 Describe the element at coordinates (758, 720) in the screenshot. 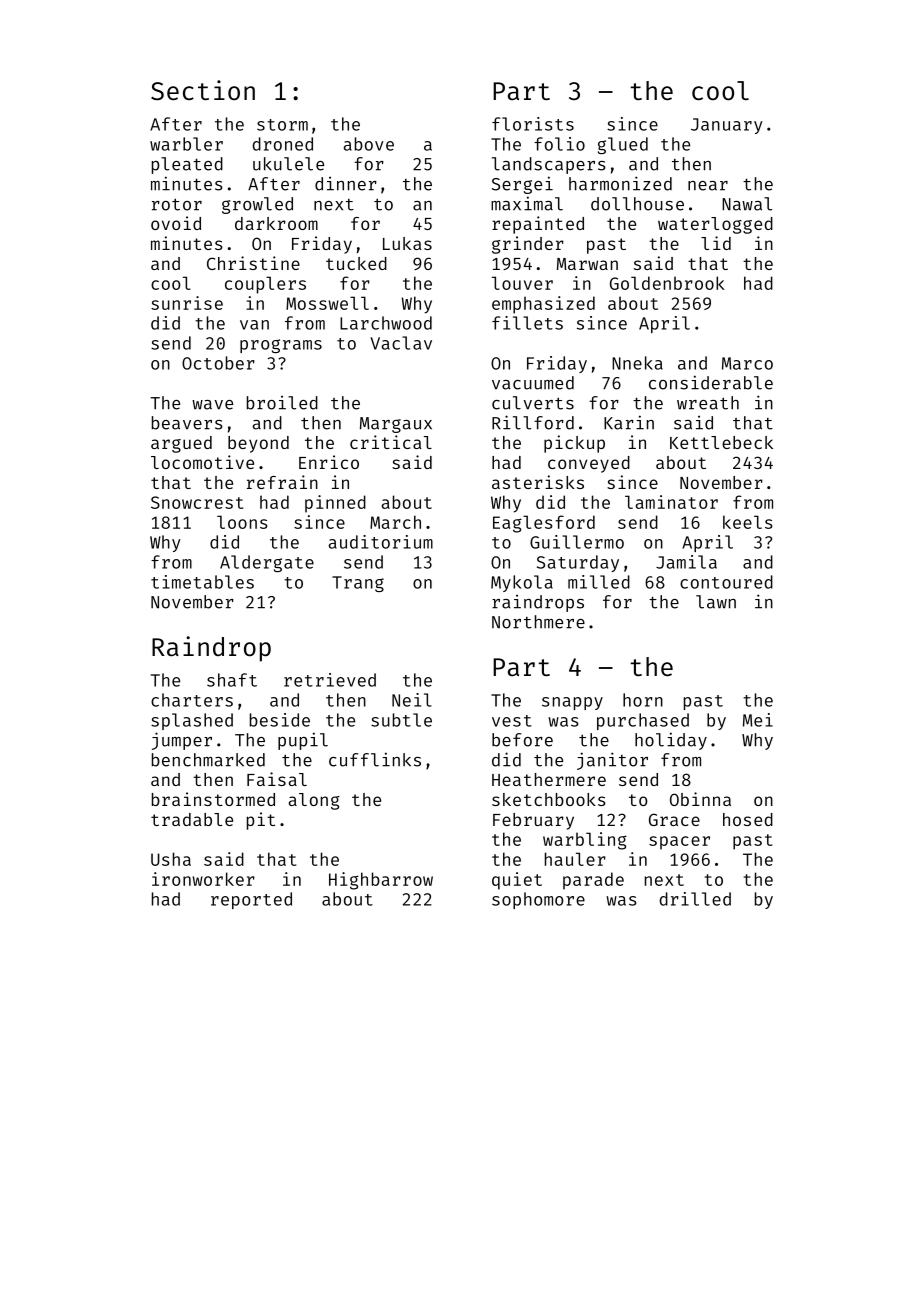

I see `Mei` at that location.
